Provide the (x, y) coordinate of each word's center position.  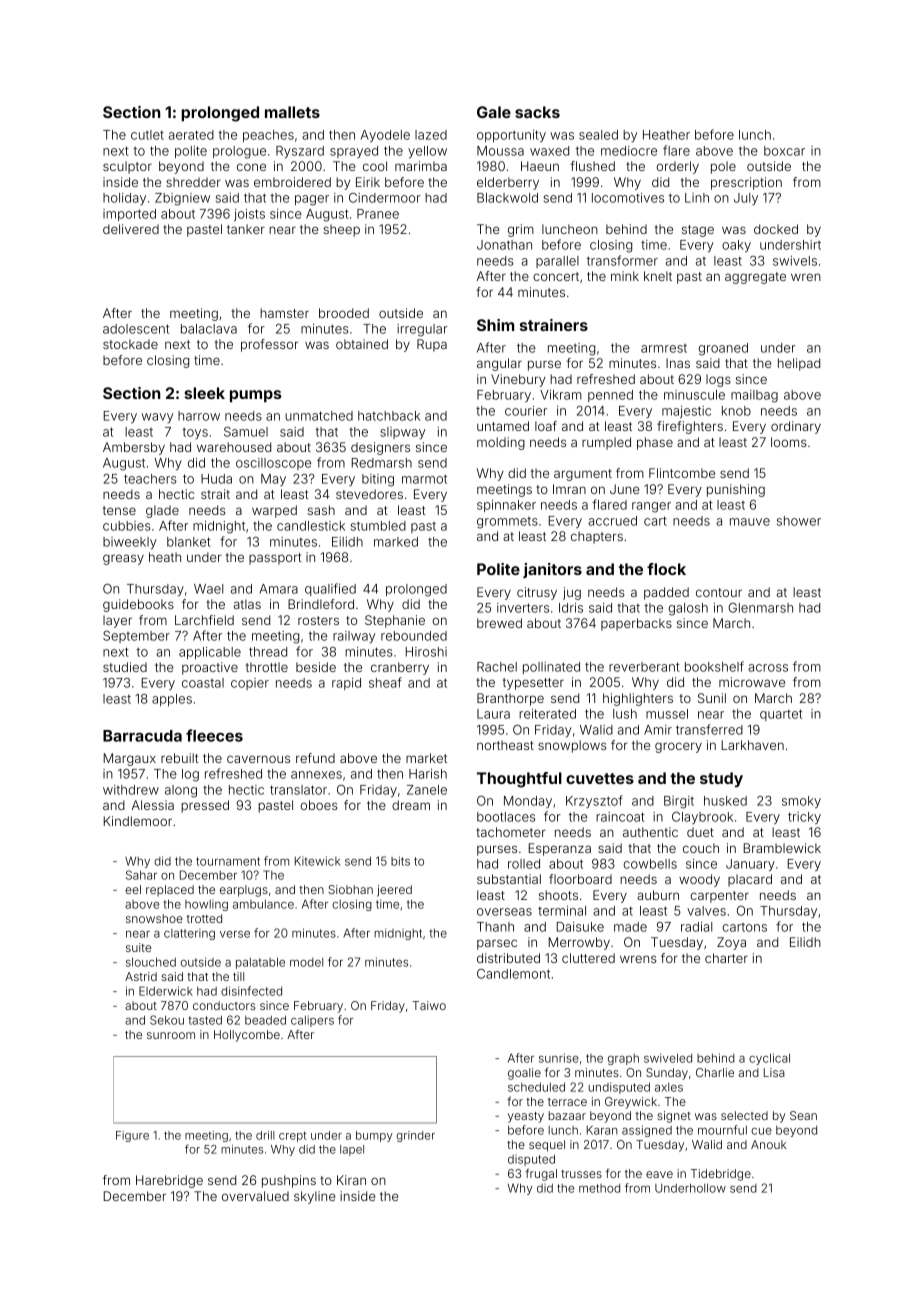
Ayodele (385, 136)
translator (298, 790)
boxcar (784, 151)
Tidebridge (721, 1175)
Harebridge (169, 1181)
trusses (581, 1174)
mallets (292, 112)
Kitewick (317, 861)
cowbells (650, 864)
